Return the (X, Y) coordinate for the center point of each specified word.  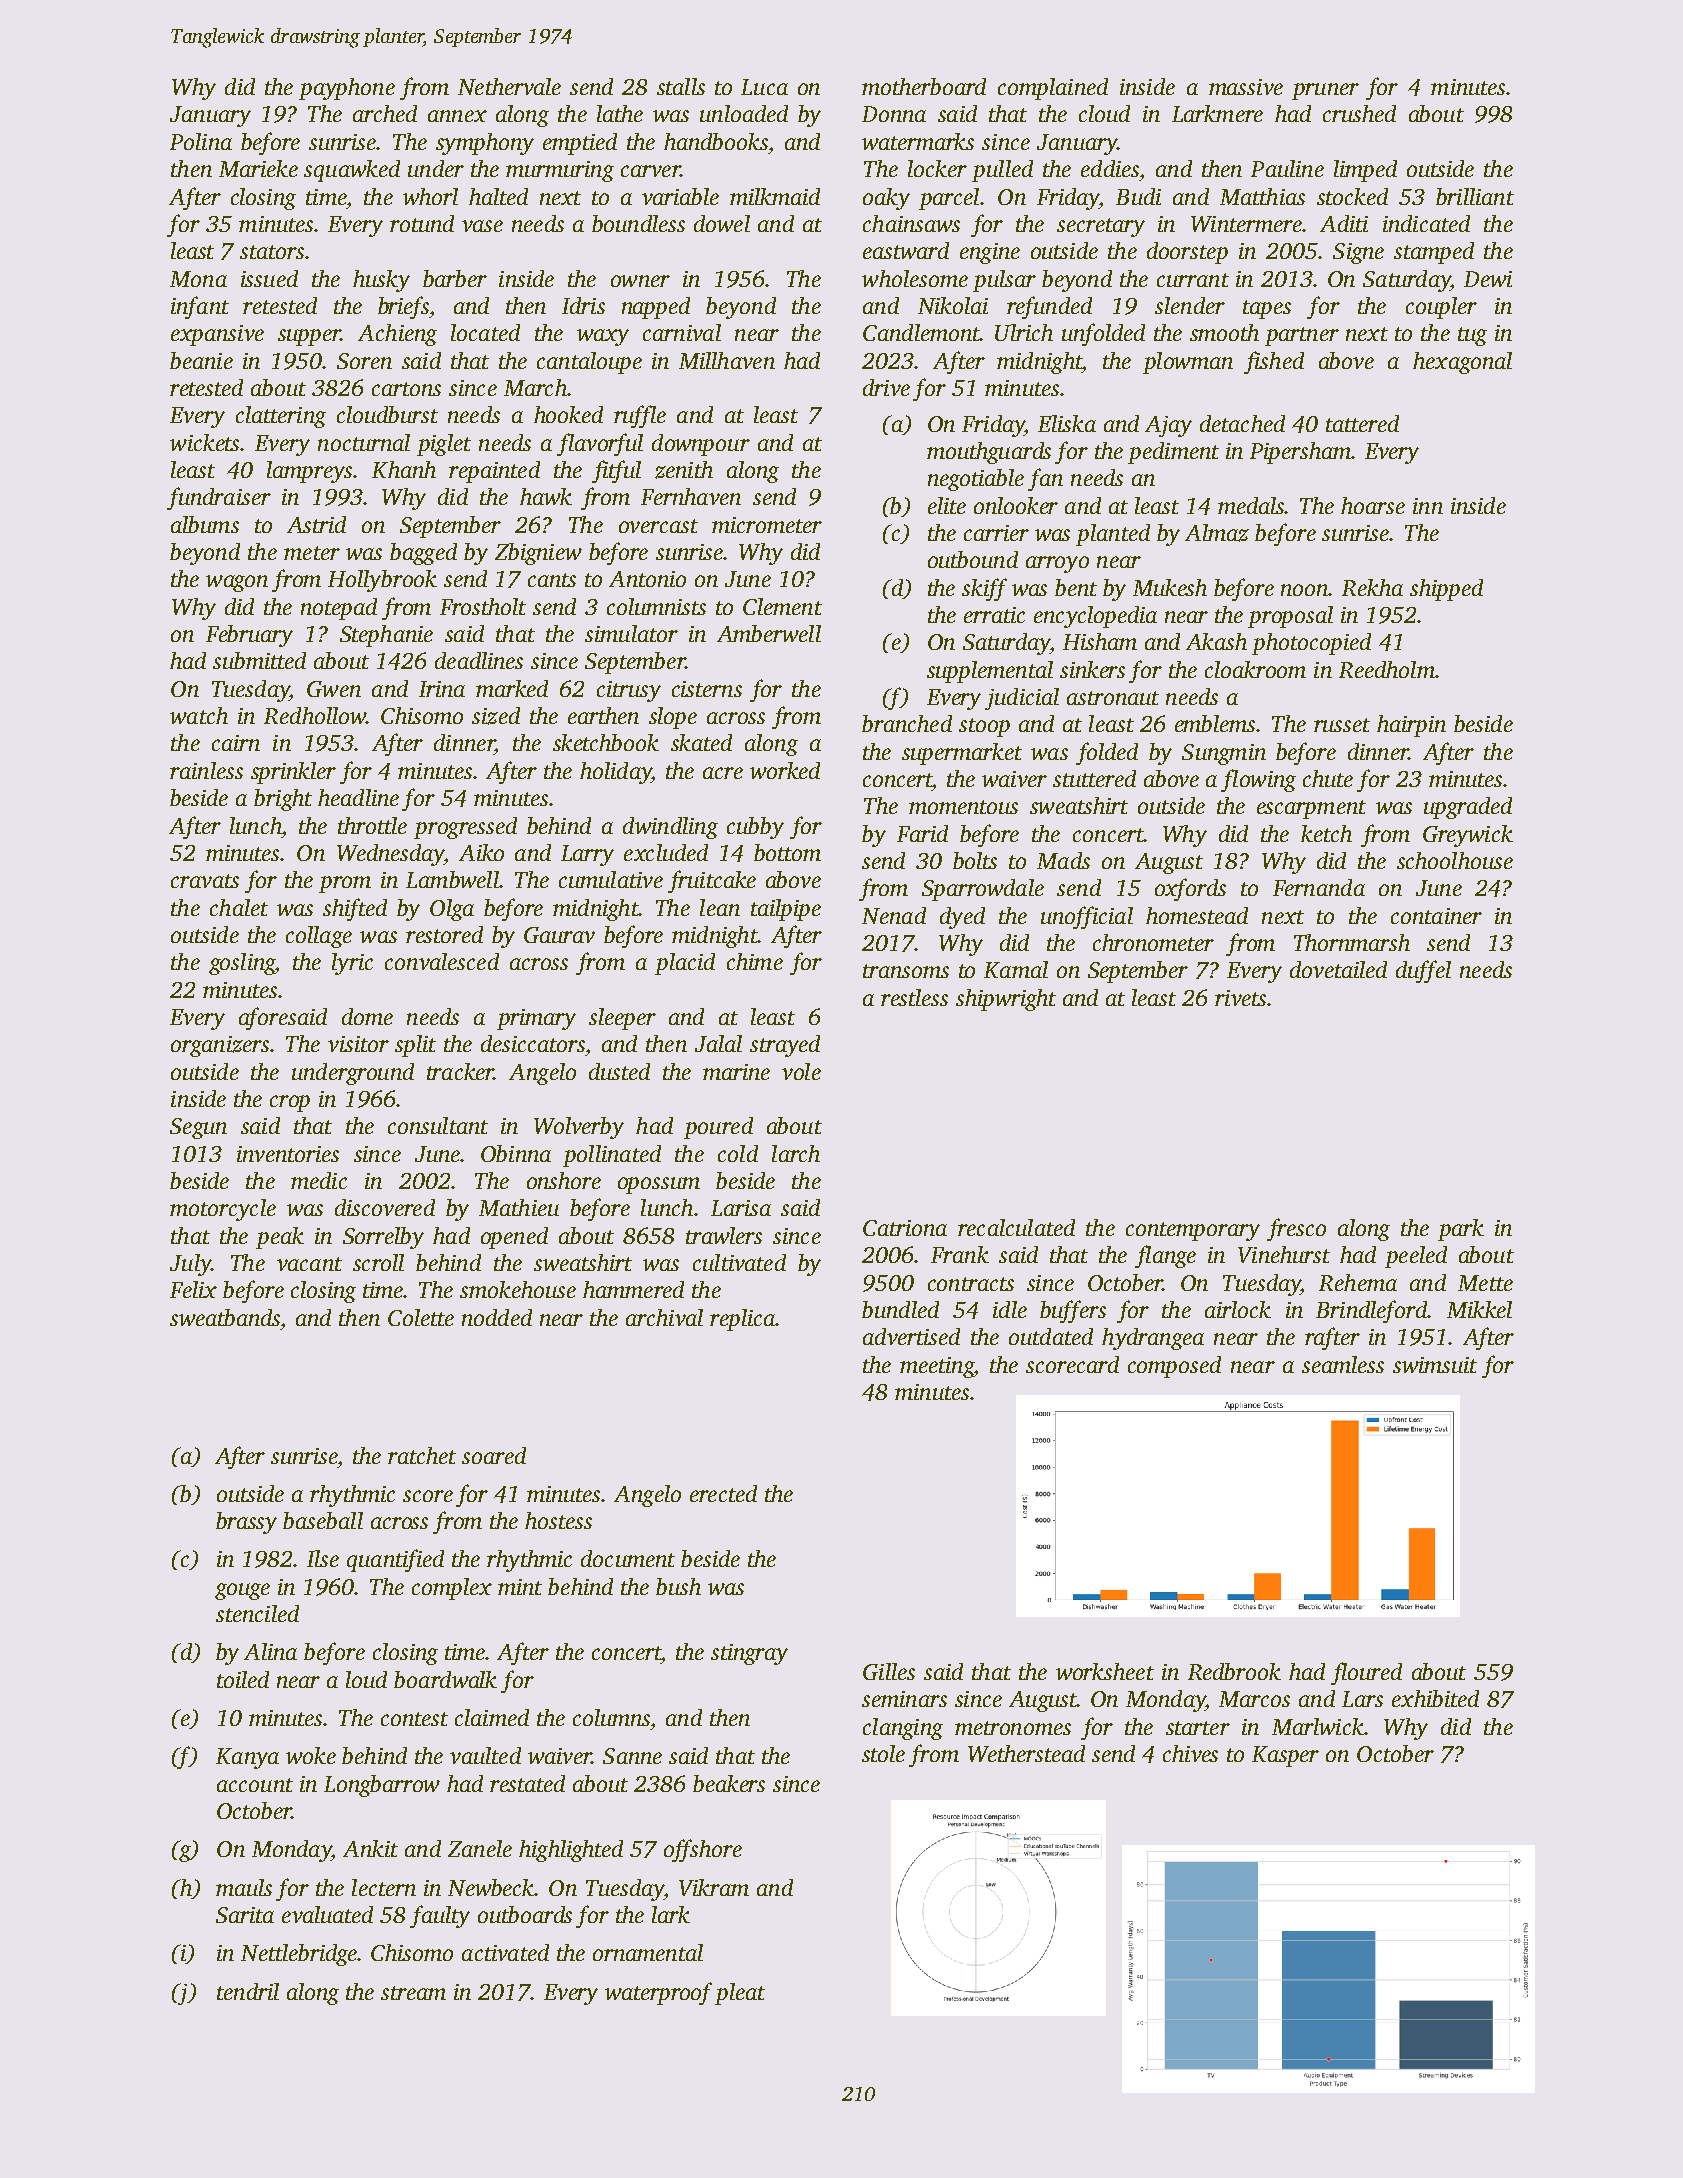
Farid (922, 833)
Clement (782, 606)
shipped (1446, 590)
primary (536, 1019)
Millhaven (727, 360)
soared (494, 1455)
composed (1174, 1367)
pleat (740, 1994)
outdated (1051, 1336)
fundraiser (219, 498)
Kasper (1285, 1756)
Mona (198, 279)
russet (1342, 725)
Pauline (1287, 168)
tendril (248, 1991)
